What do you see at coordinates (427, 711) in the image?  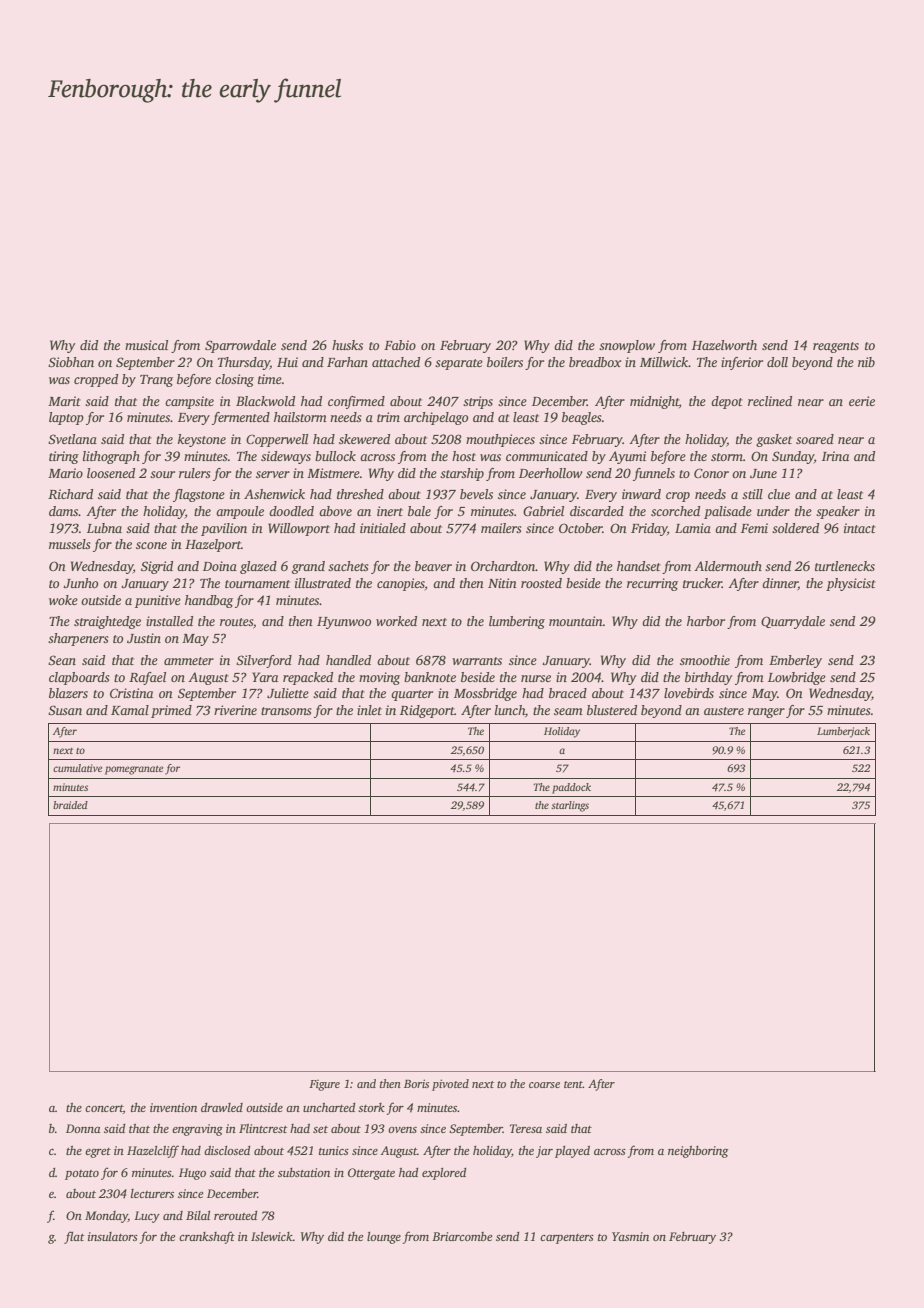 I see `Ridgeport` at bounding box center [427, 711].
